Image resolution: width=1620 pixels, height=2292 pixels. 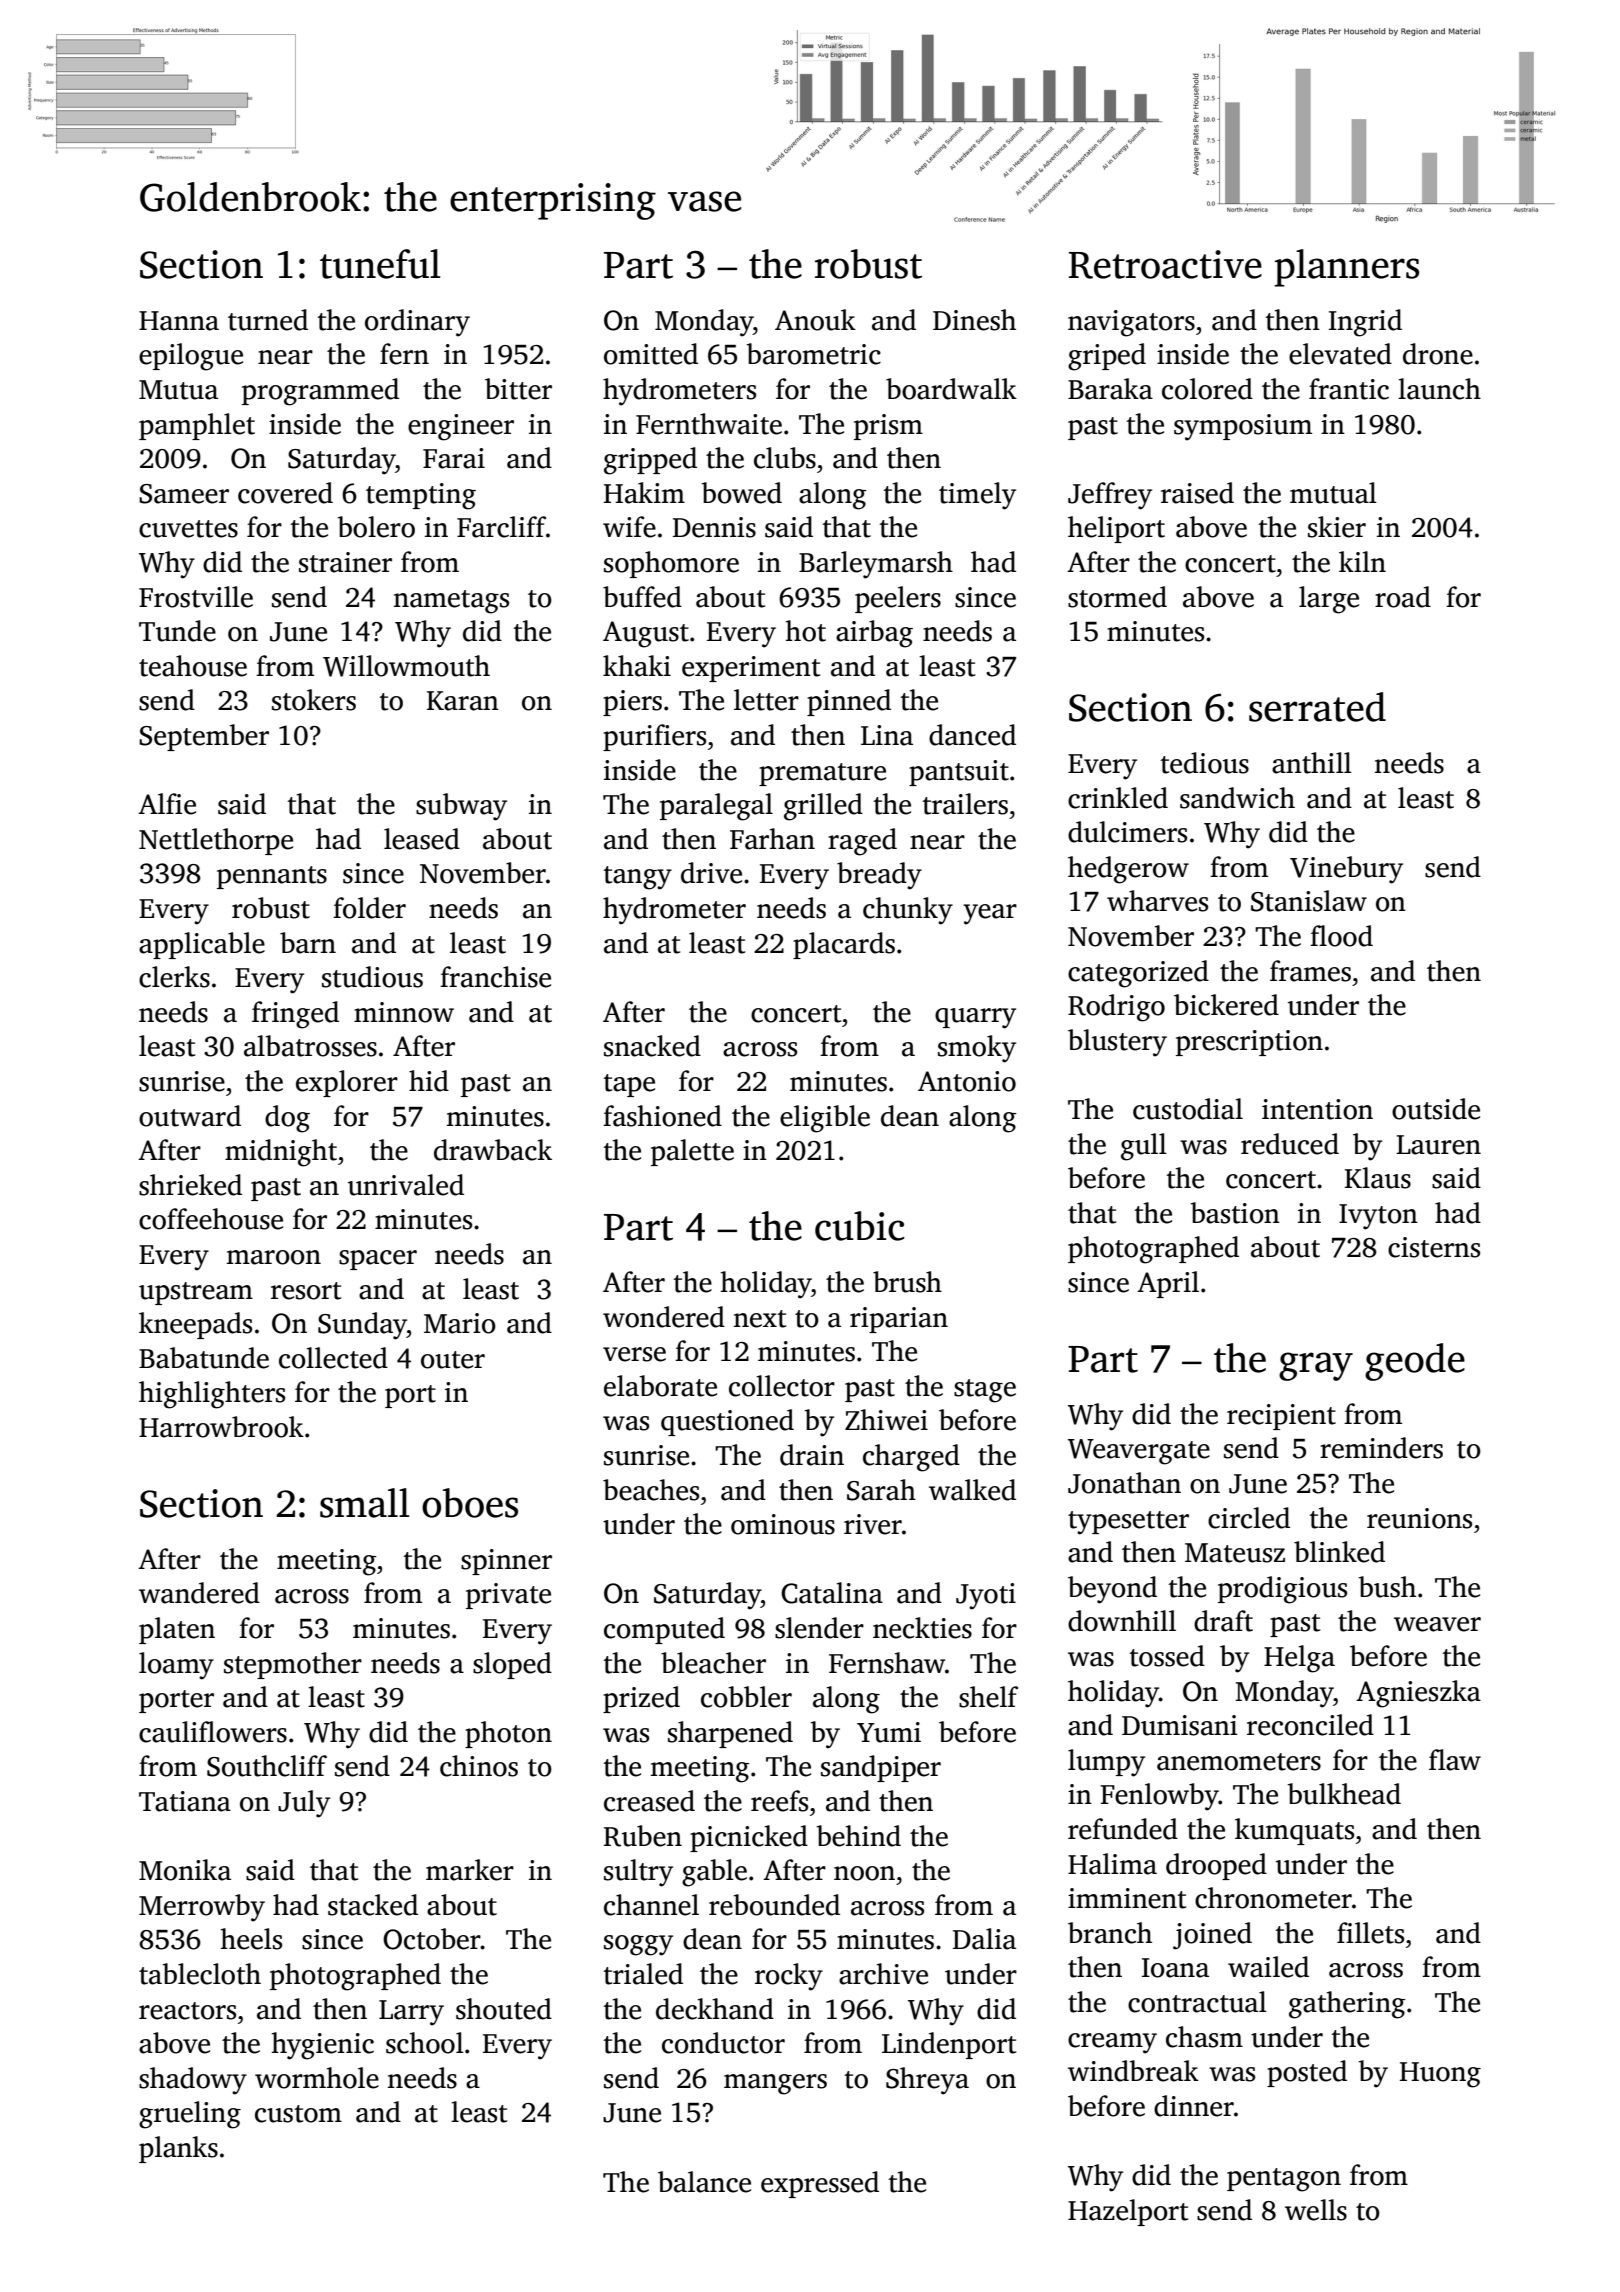 What do you see at coordinates (859, 1226) in the screenshot?
I see `cubic` at bounding box center [859, 1226].
